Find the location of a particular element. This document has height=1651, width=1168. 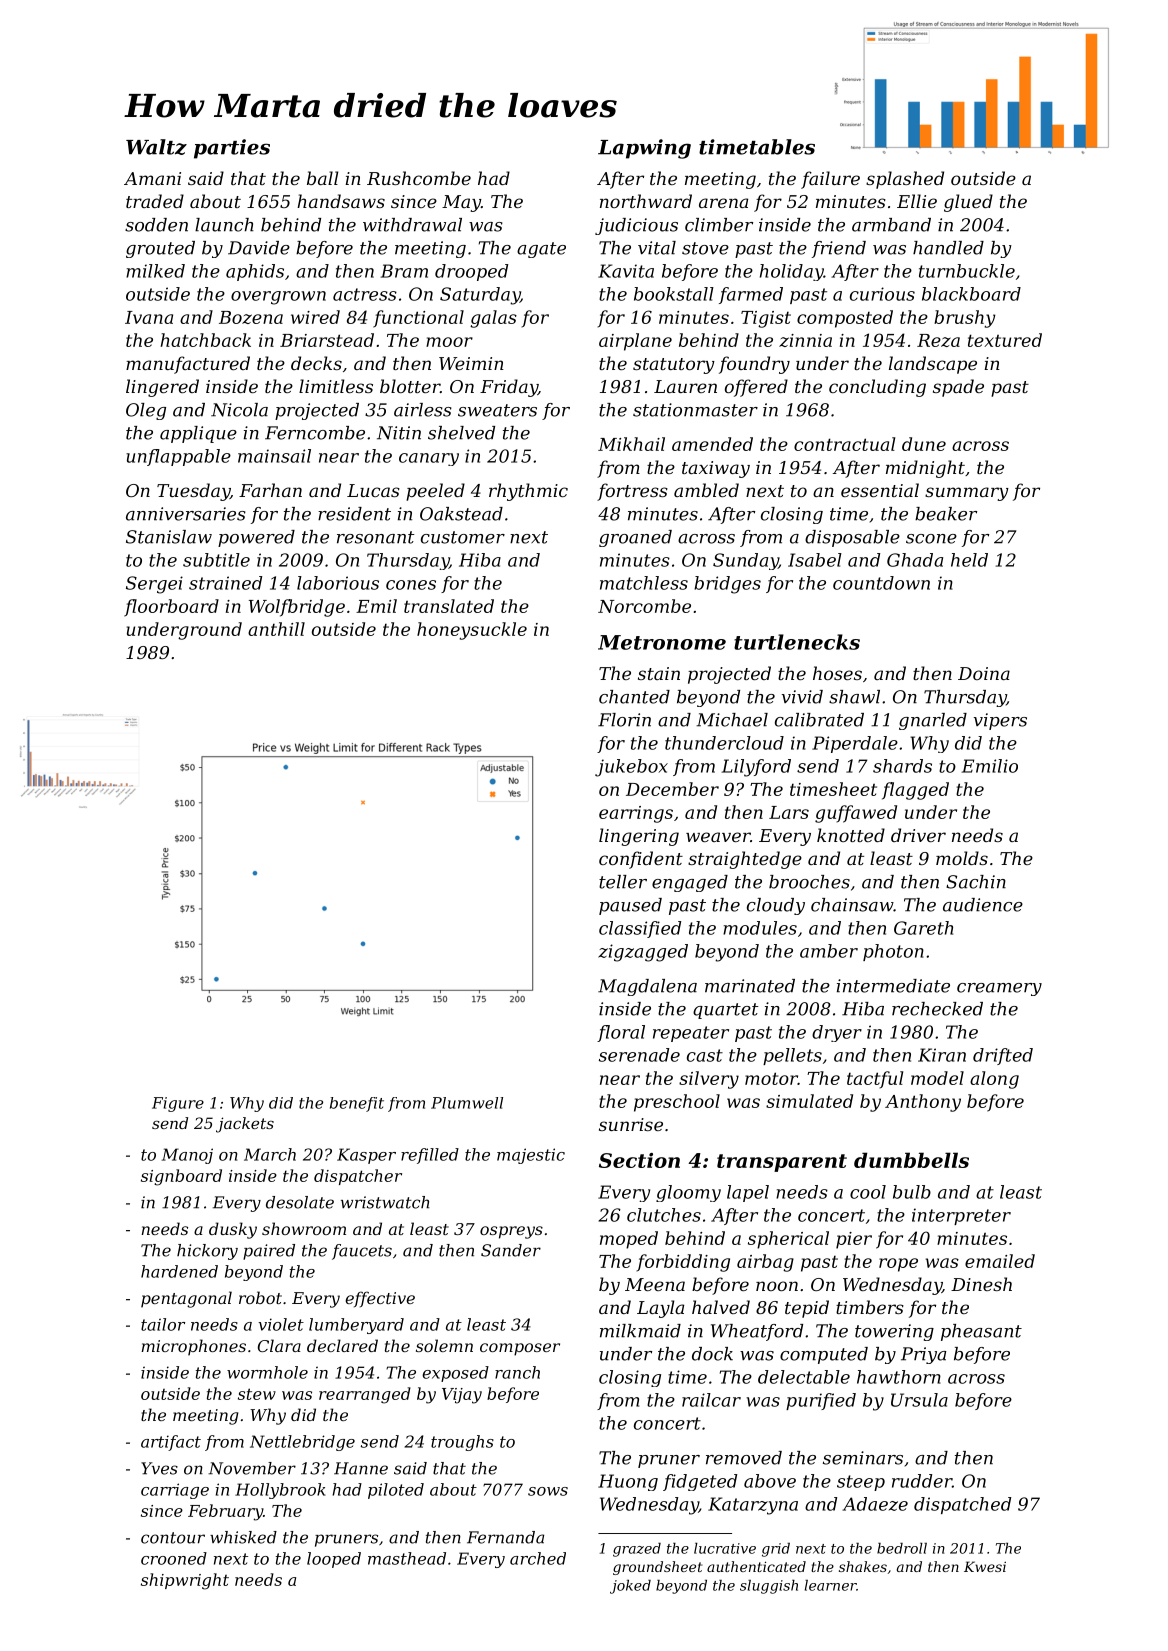

Doina is located at coordinates (984, 673).
